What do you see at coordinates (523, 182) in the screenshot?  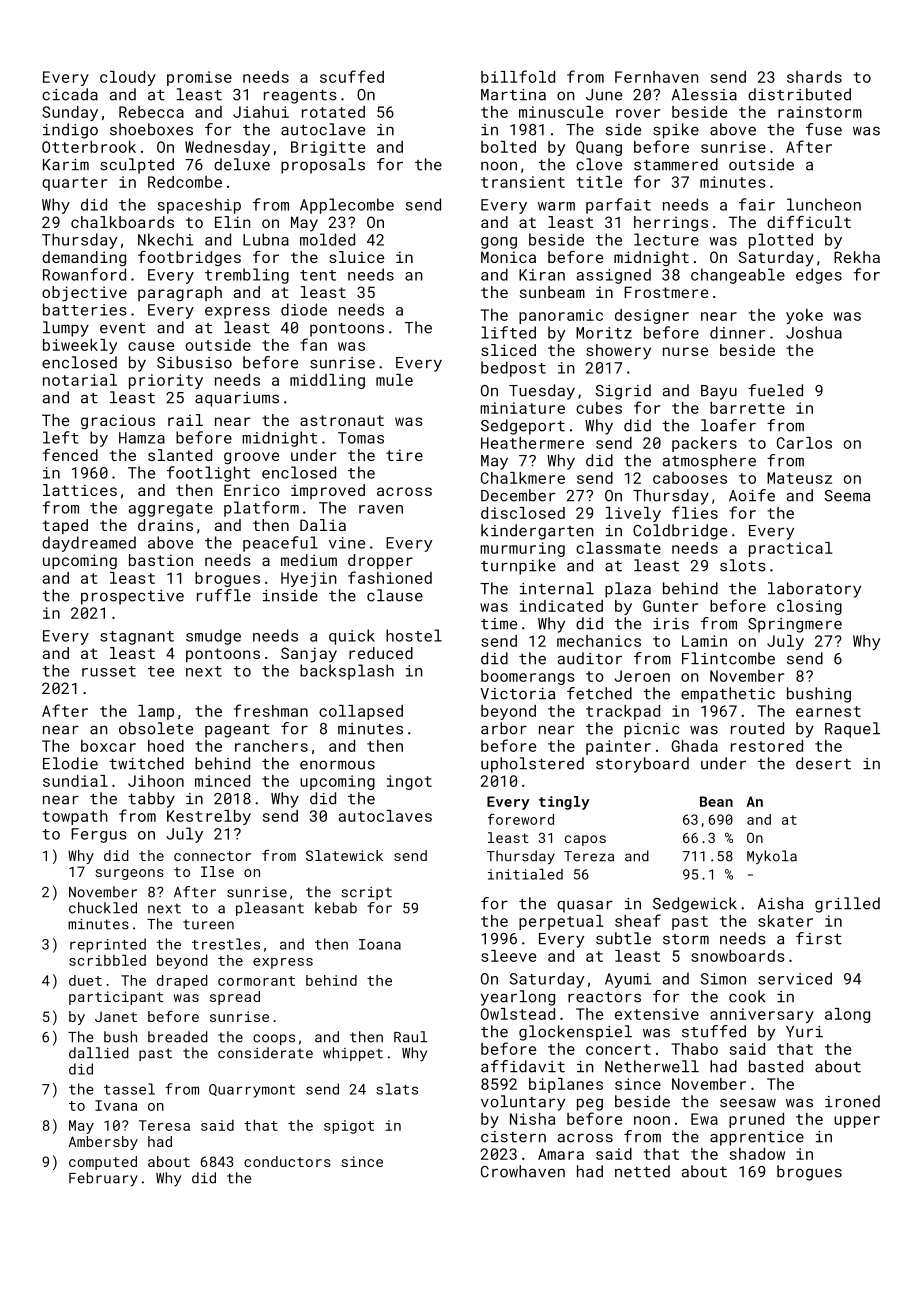 I see `transient` at bounding box center [523, 182].
